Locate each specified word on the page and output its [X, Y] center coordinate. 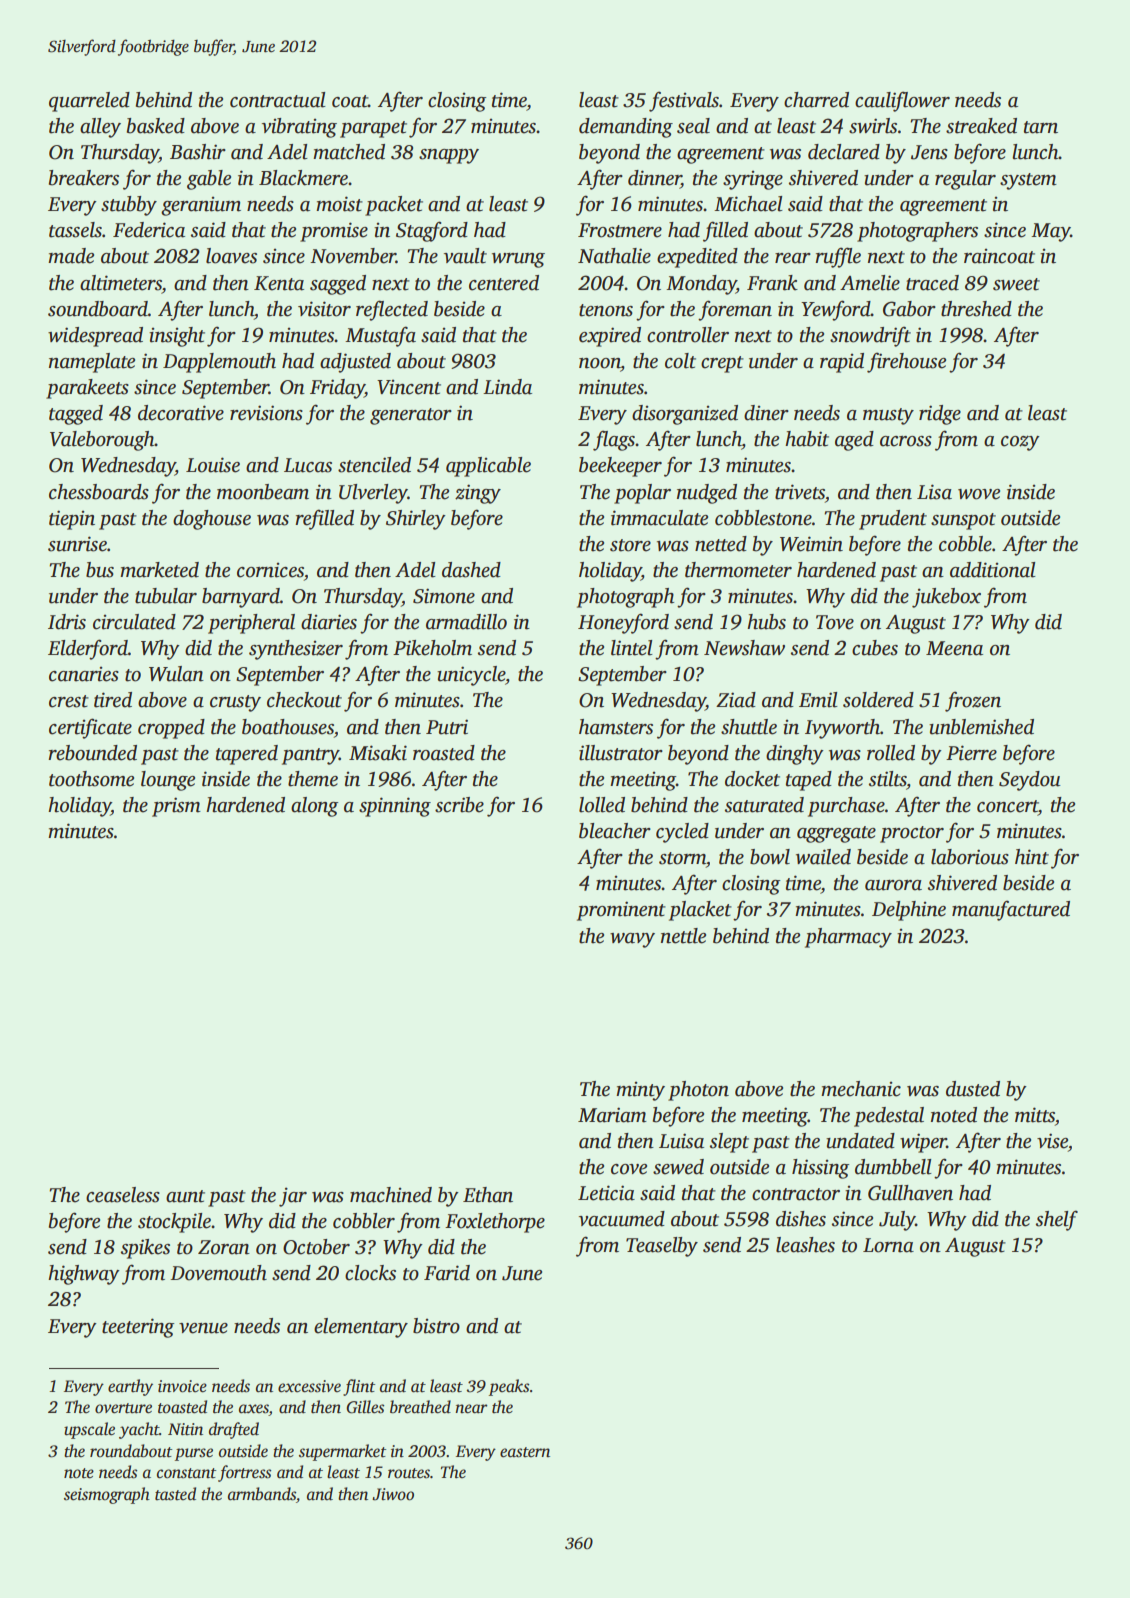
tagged [76, 415]
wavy [632, 940]
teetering [138, 1328]
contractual [278, 100]
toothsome [91, 779]
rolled [891, 753]
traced [932, 283]
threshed [976, 309]
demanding [626, 128]
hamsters [616, 727]
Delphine [909, 911]
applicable [488, 467]
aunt [185, 1196]
